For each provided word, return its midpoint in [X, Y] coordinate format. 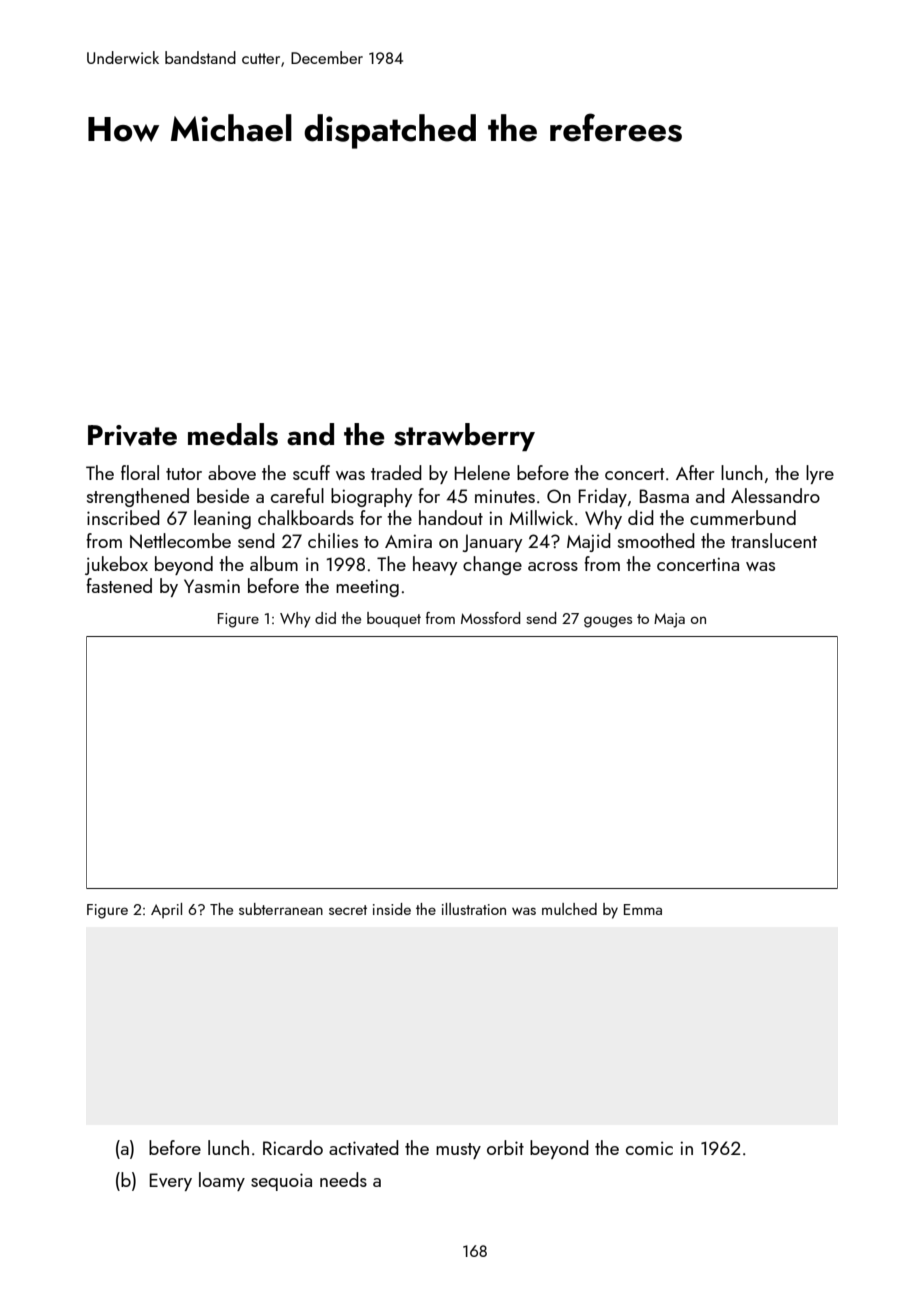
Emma [643, 909]
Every [170, 1182]
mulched [569, 909]
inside [392, 909]
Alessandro [775, 495]
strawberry [464, 437]
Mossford [490, 618]
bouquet [394, 619]
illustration [474, 909]
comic [649, 1148]
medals [233, 434]
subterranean [281, 909]
